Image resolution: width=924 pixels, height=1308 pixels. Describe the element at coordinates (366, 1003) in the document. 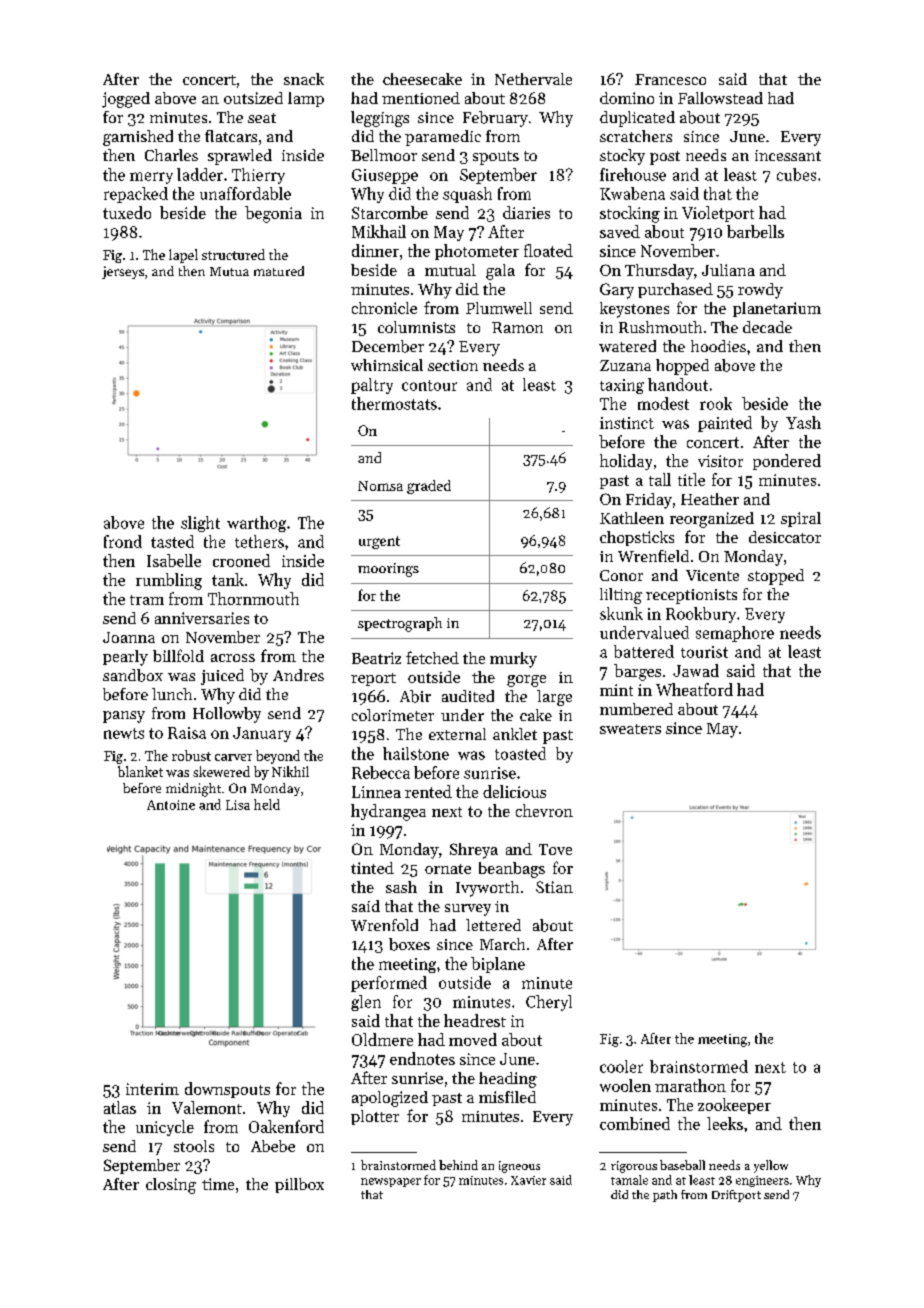

I see `glen` at that location.
